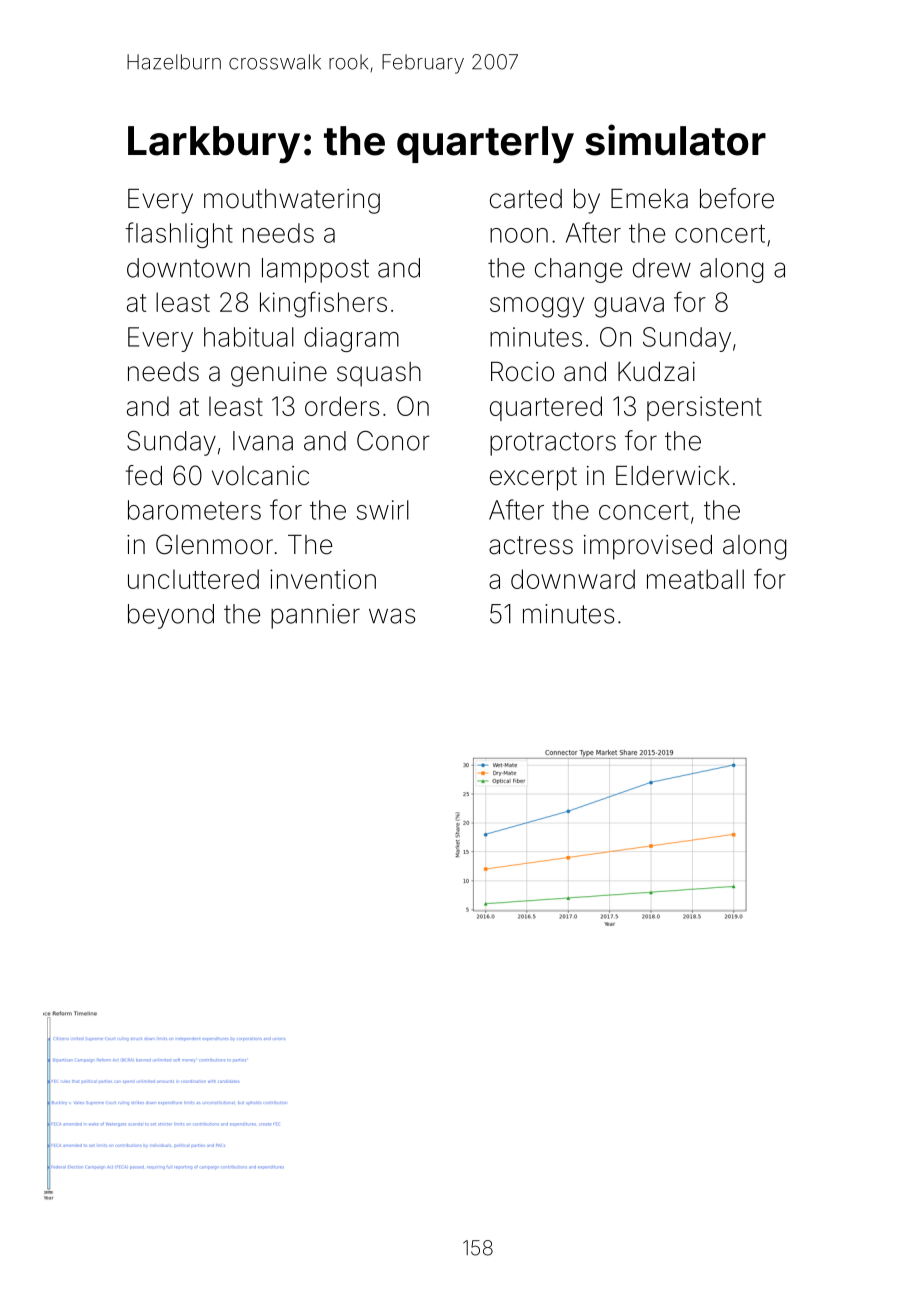 The image size is (924, 1311). Describe the element at coordinates (315, 270) in the page. I see `lamppost` at that location.
